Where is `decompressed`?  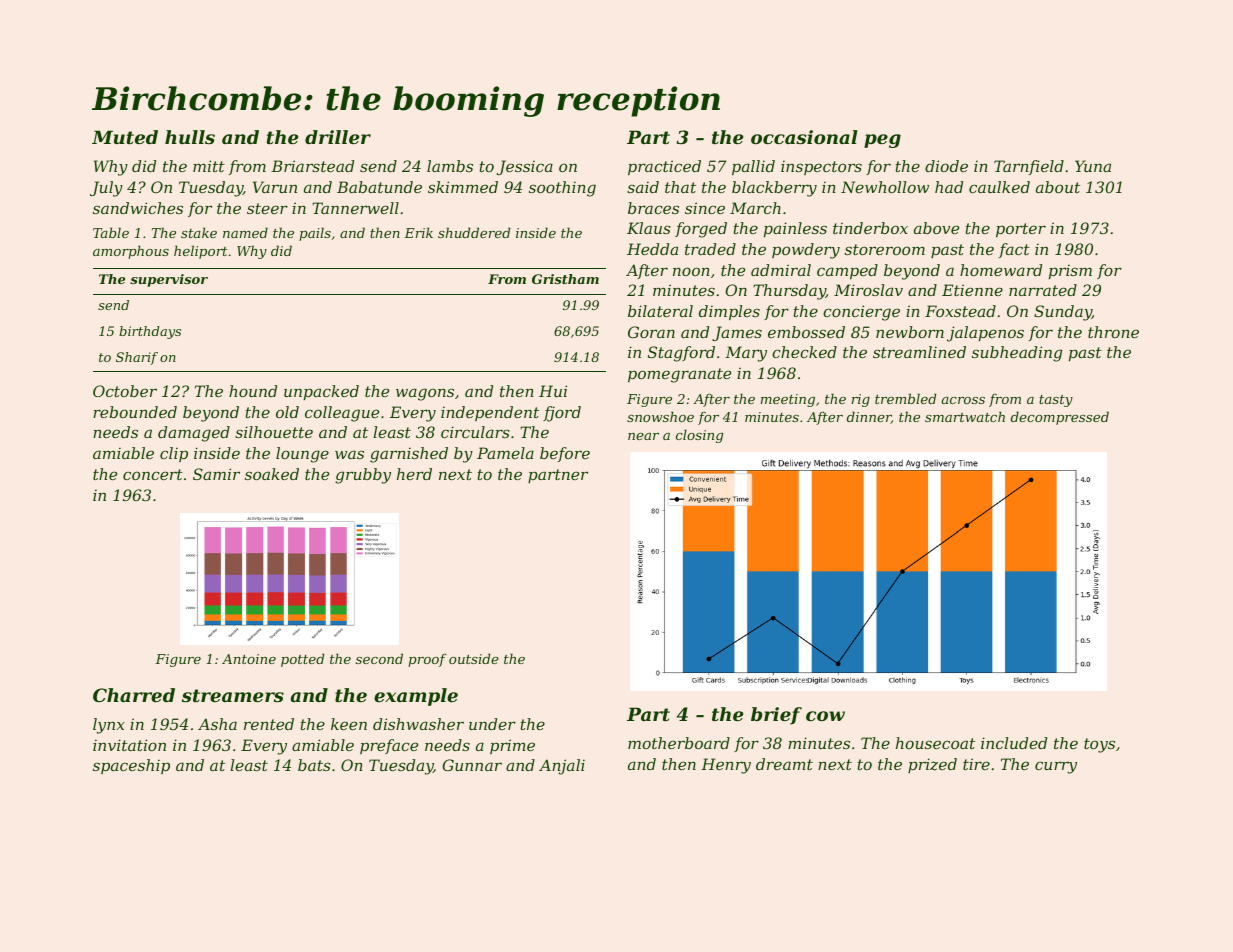
decompressed is located at coordinates (1060, 418).
